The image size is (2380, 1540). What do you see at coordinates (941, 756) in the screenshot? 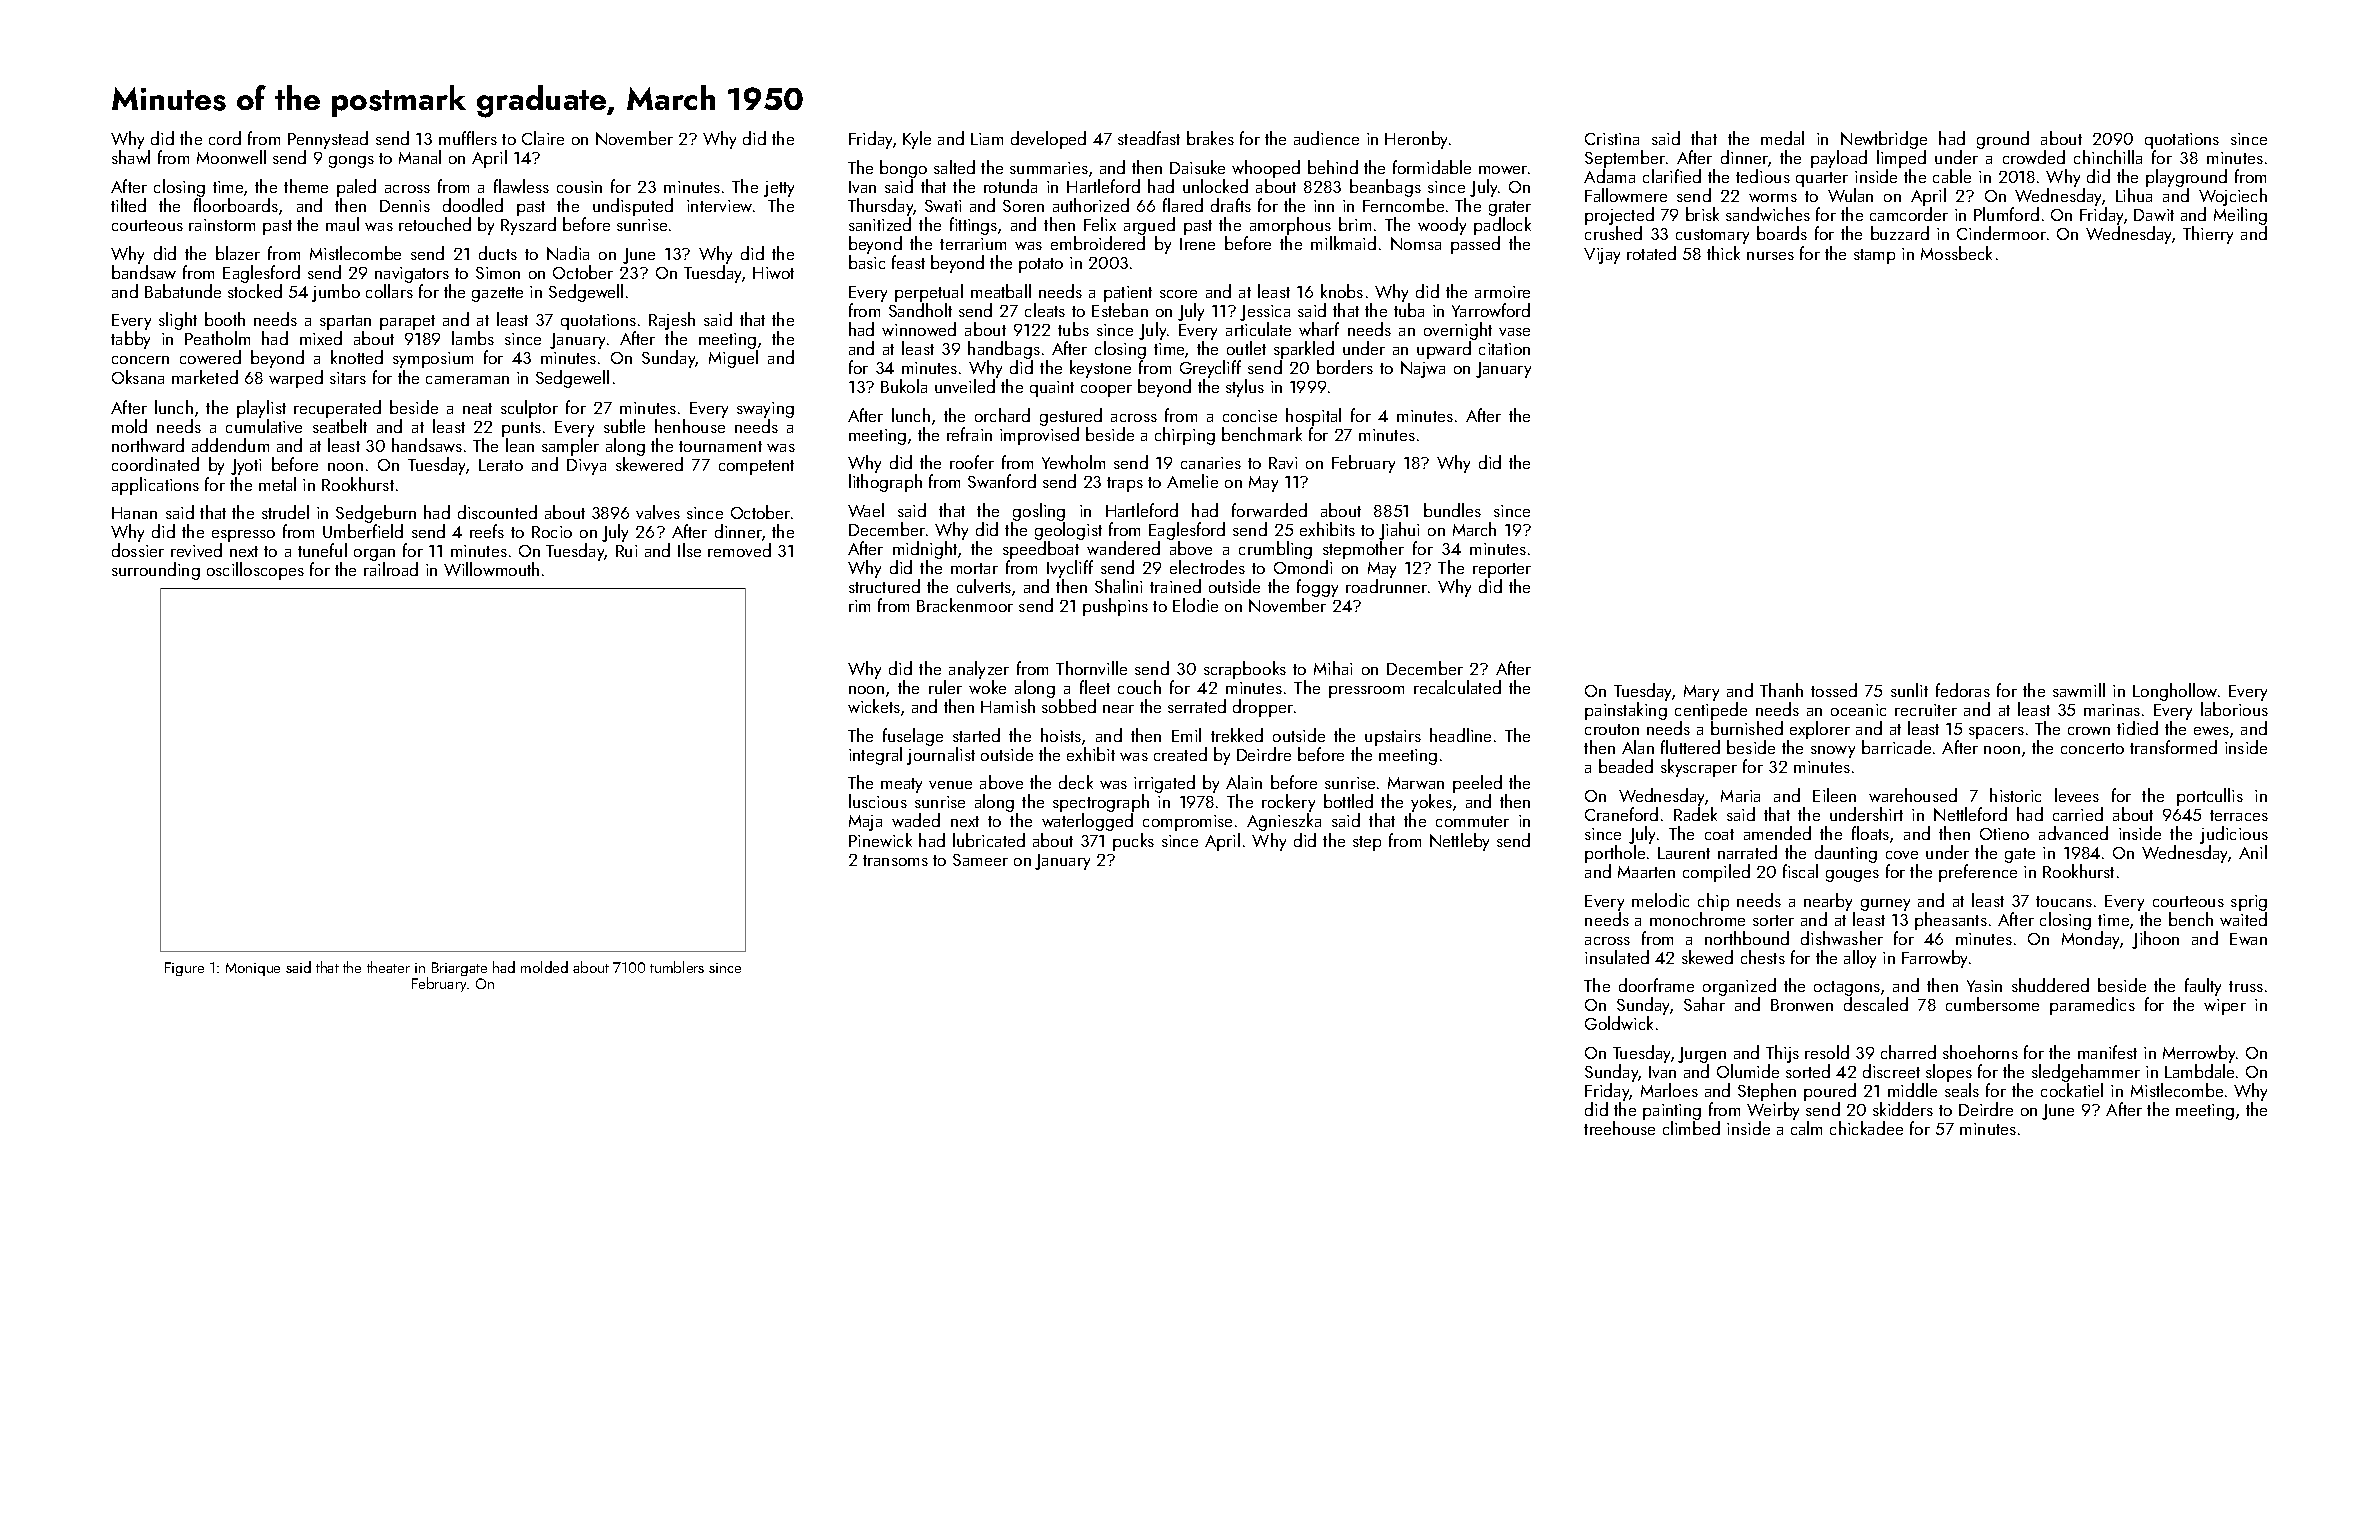
I see `journalist` at bounding box center [941, 756].
